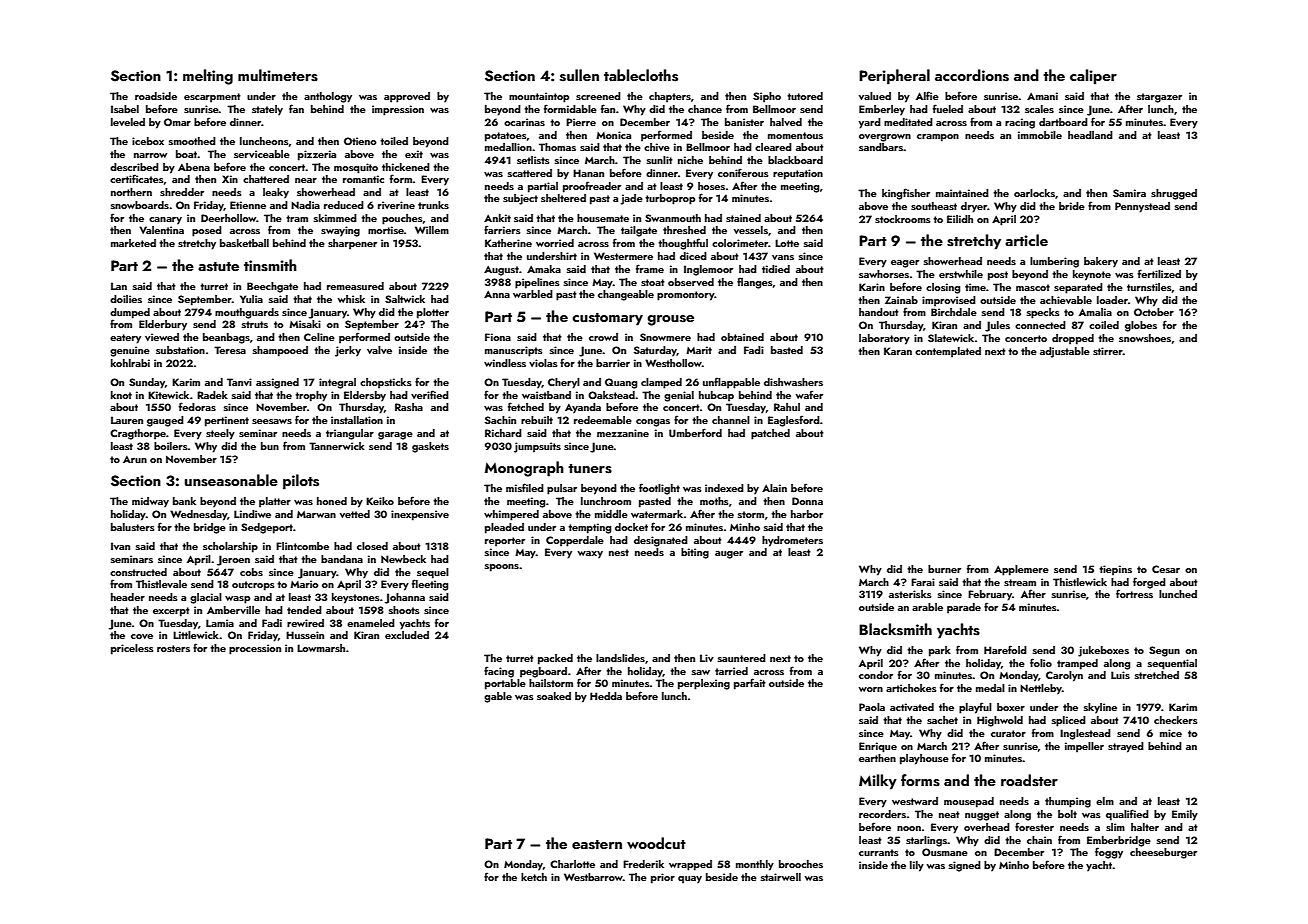 The width and height of the page is (1308, 924). What do you see at coordinates (133, 243) in the page?
I see `marketed` at bounding box center [133, 243].
